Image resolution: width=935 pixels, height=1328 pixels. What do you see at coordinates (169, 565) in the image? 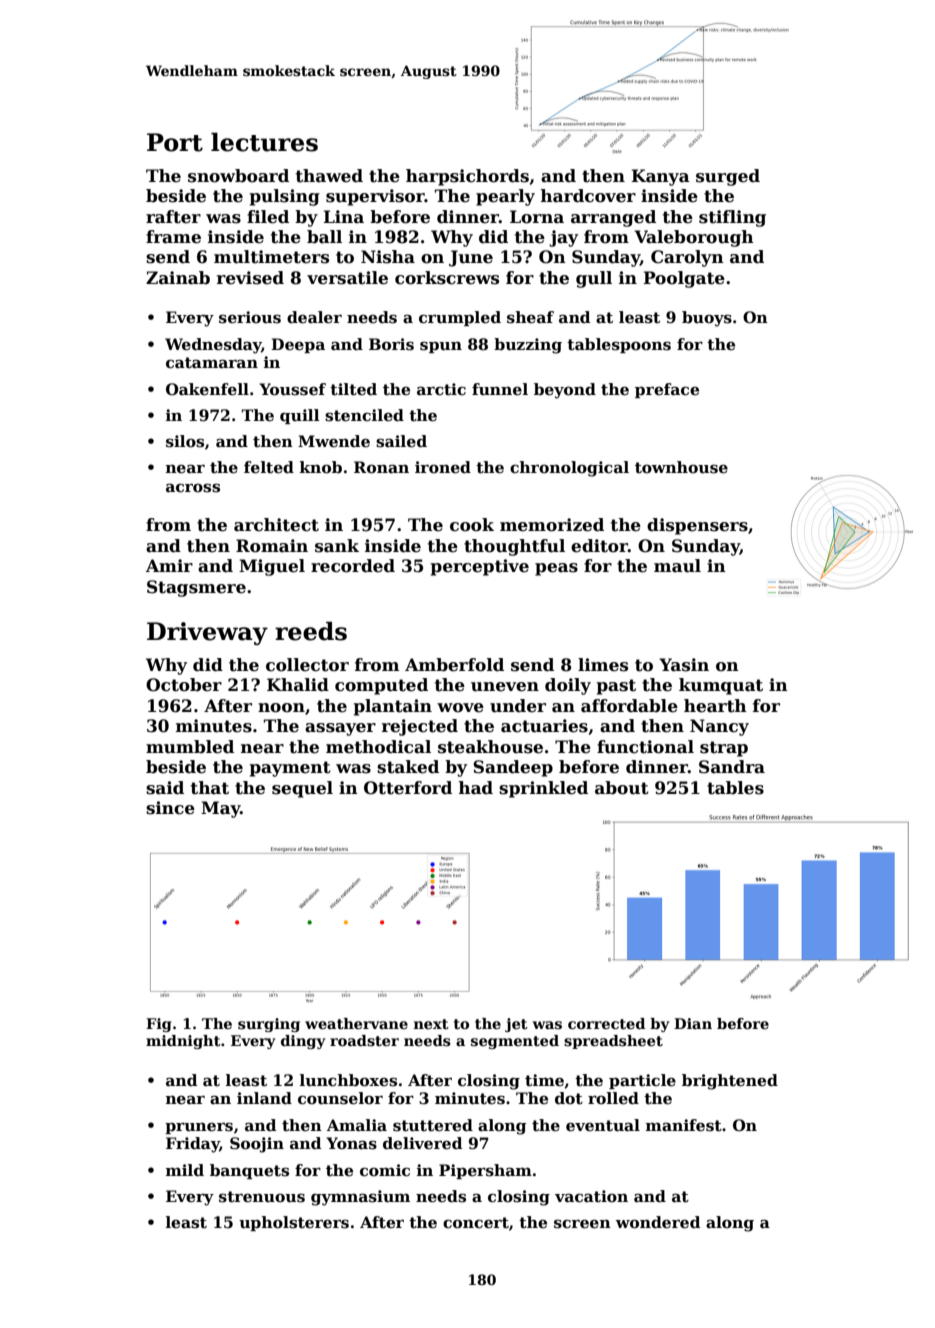
I see `Amir` at bounding box center [169, 565].
